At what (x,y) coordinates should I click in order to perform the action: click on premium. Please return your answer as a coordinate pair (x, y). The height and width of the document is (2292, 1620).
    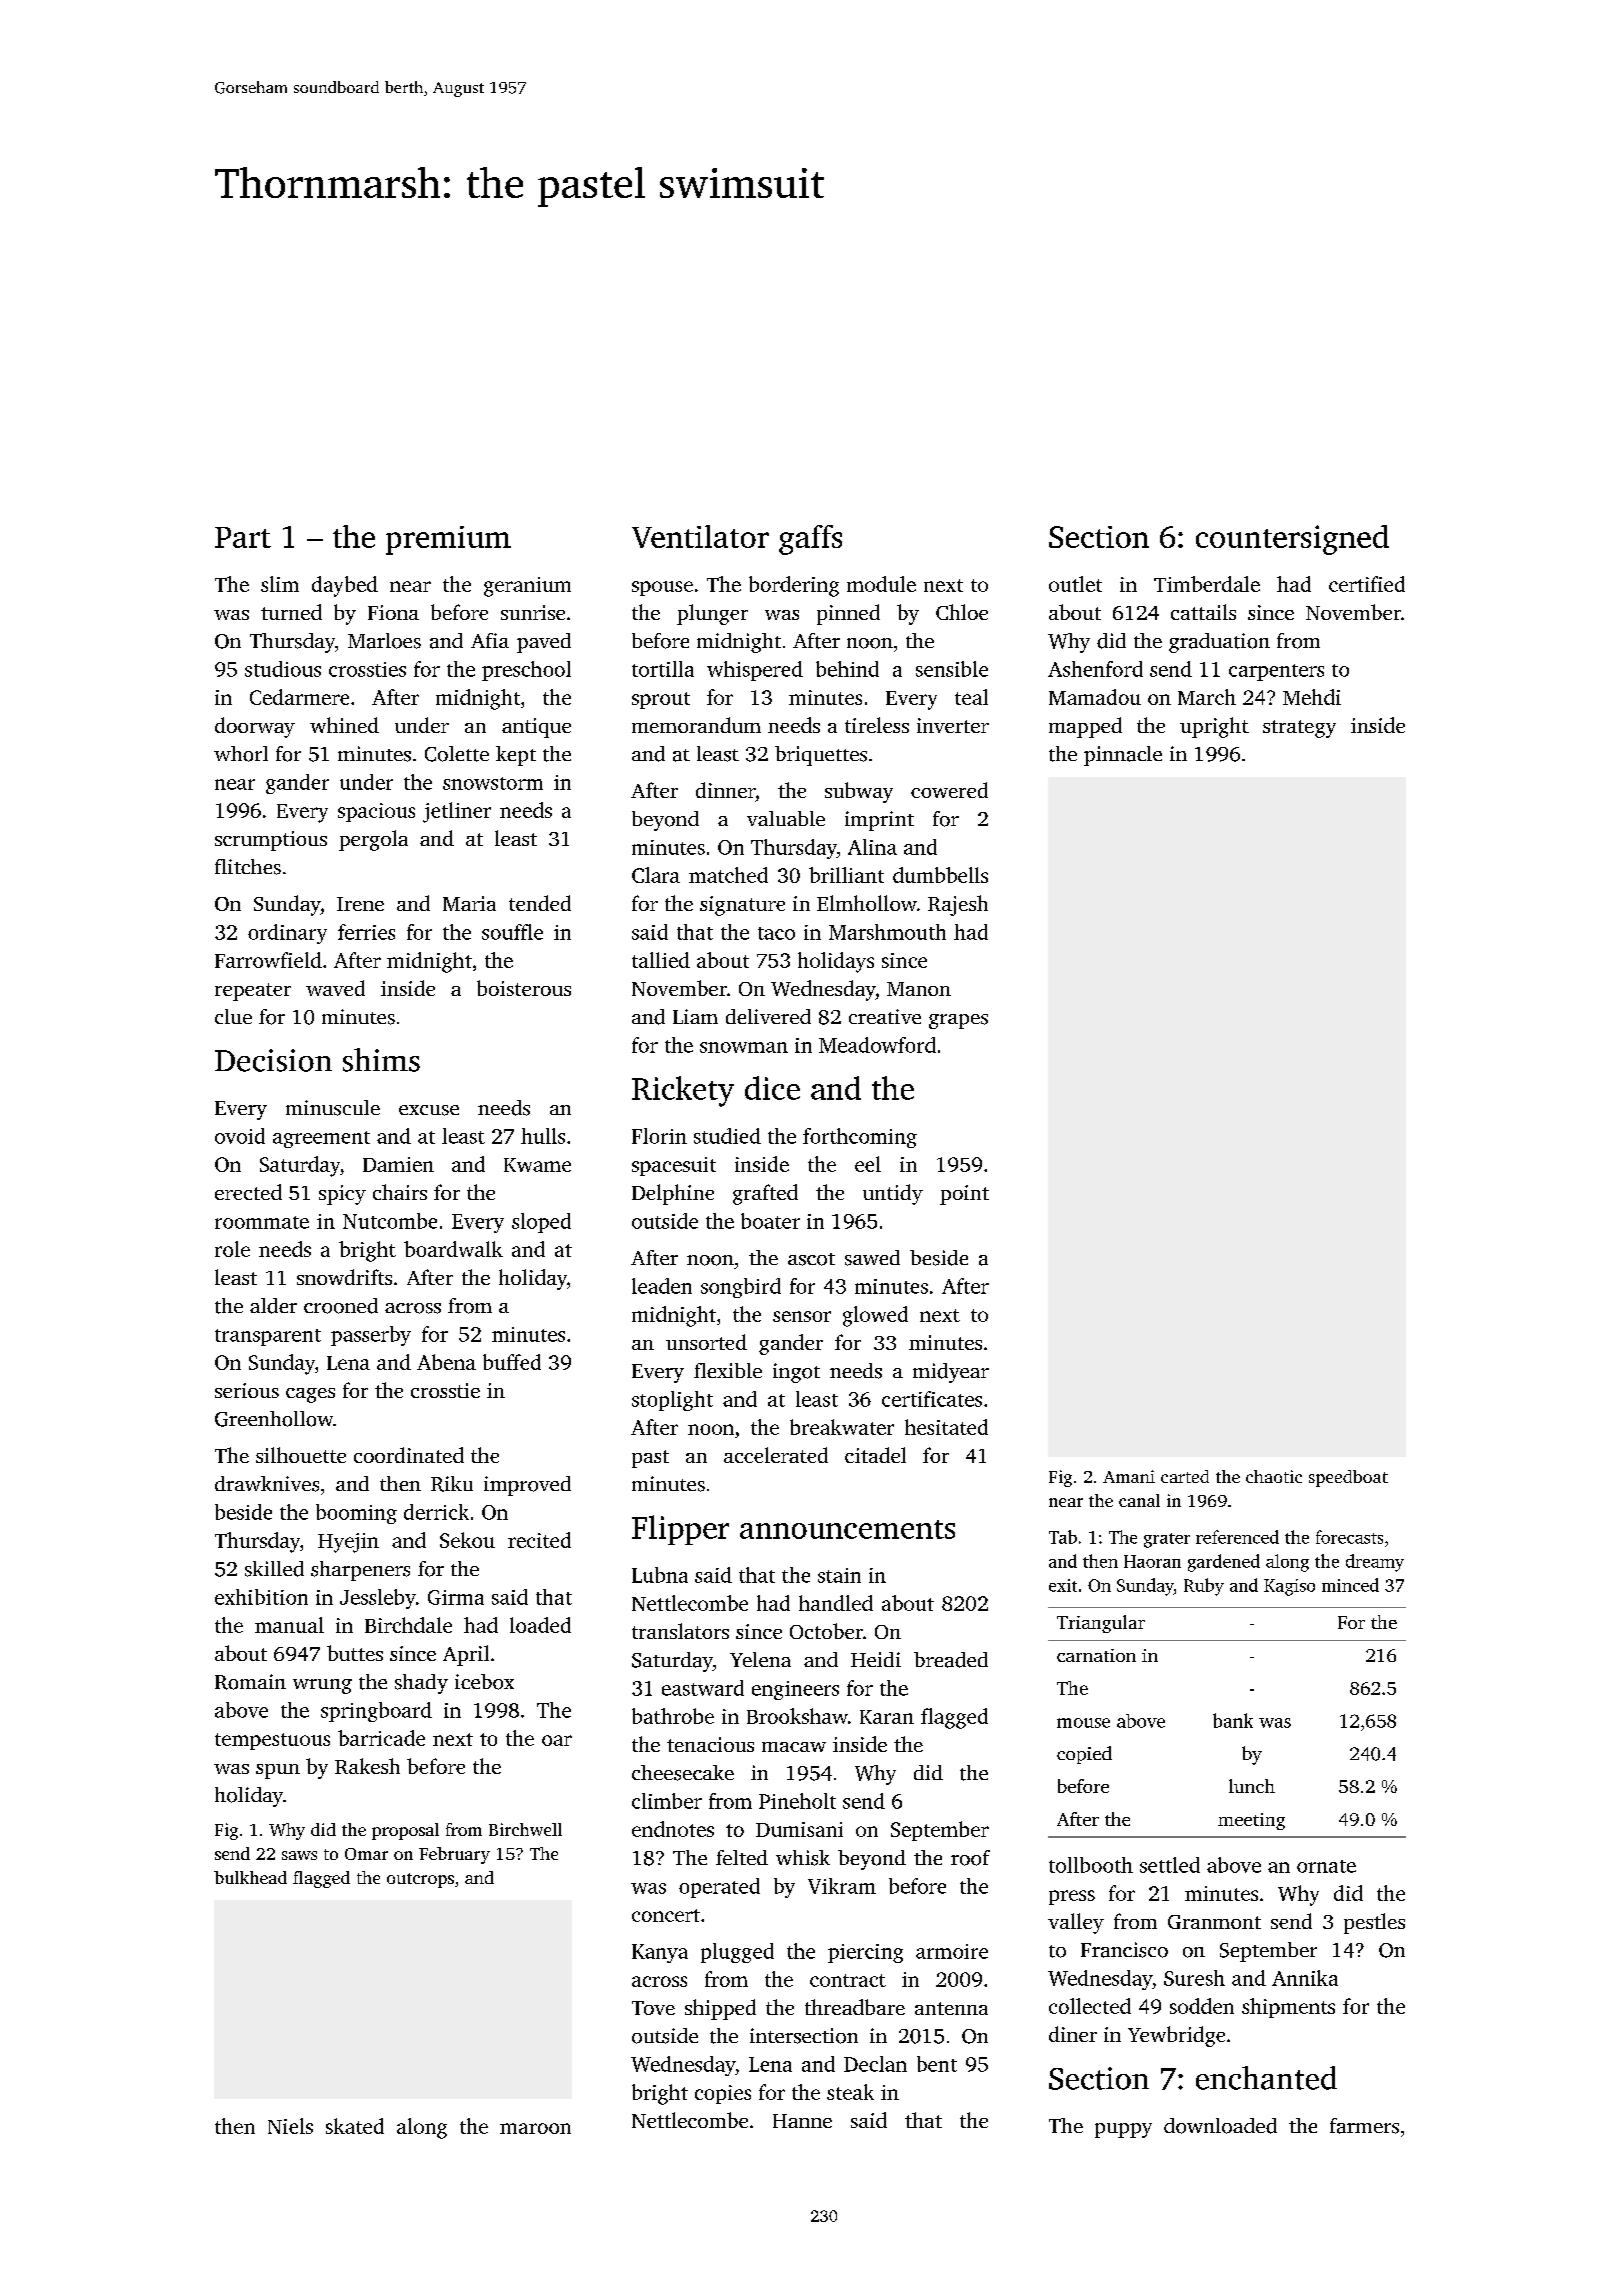
    Looking at the image, I should click on (448, 540).
